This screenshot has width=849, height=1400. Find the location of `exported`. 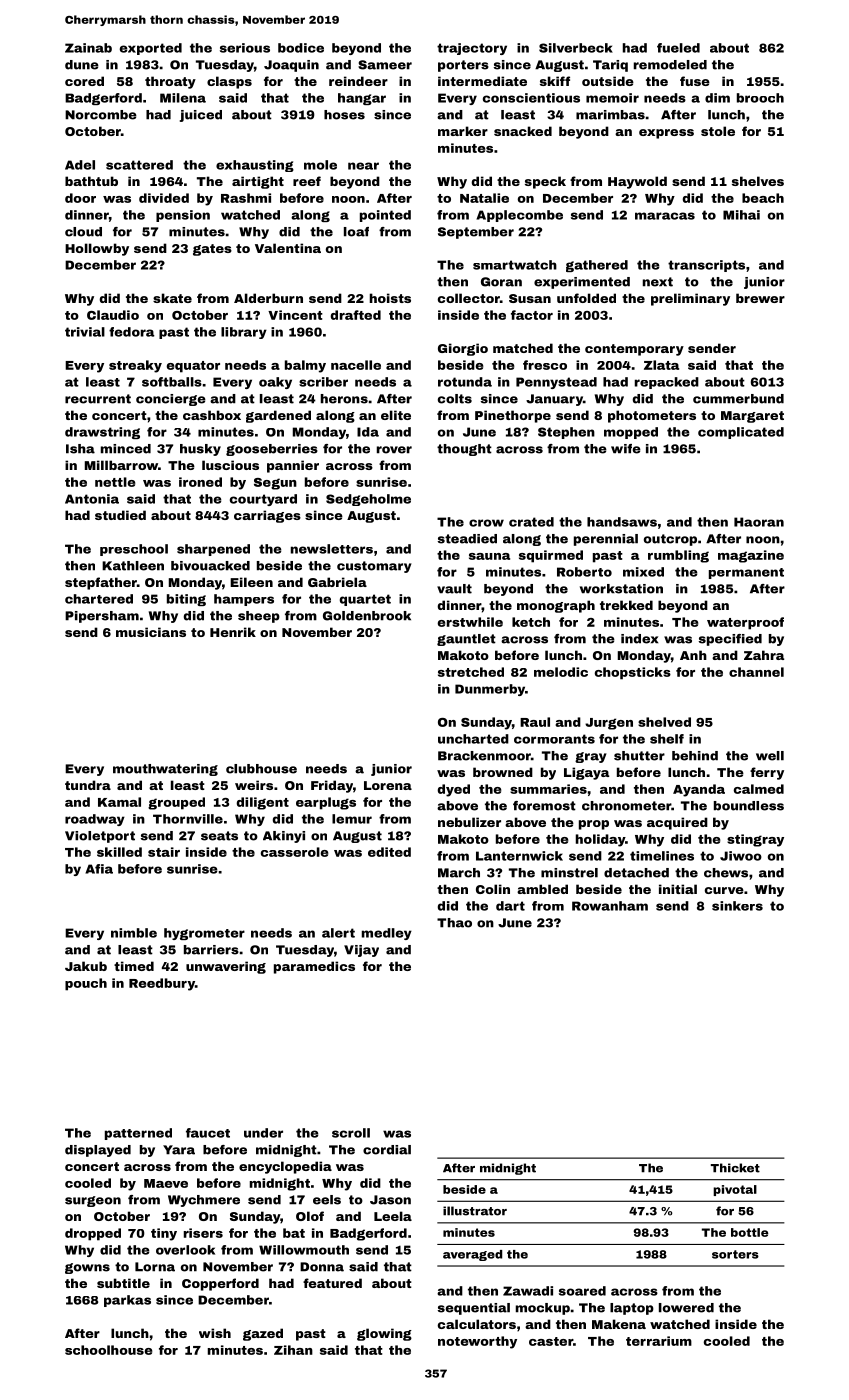

exported is located at coordinates (150, 49).
